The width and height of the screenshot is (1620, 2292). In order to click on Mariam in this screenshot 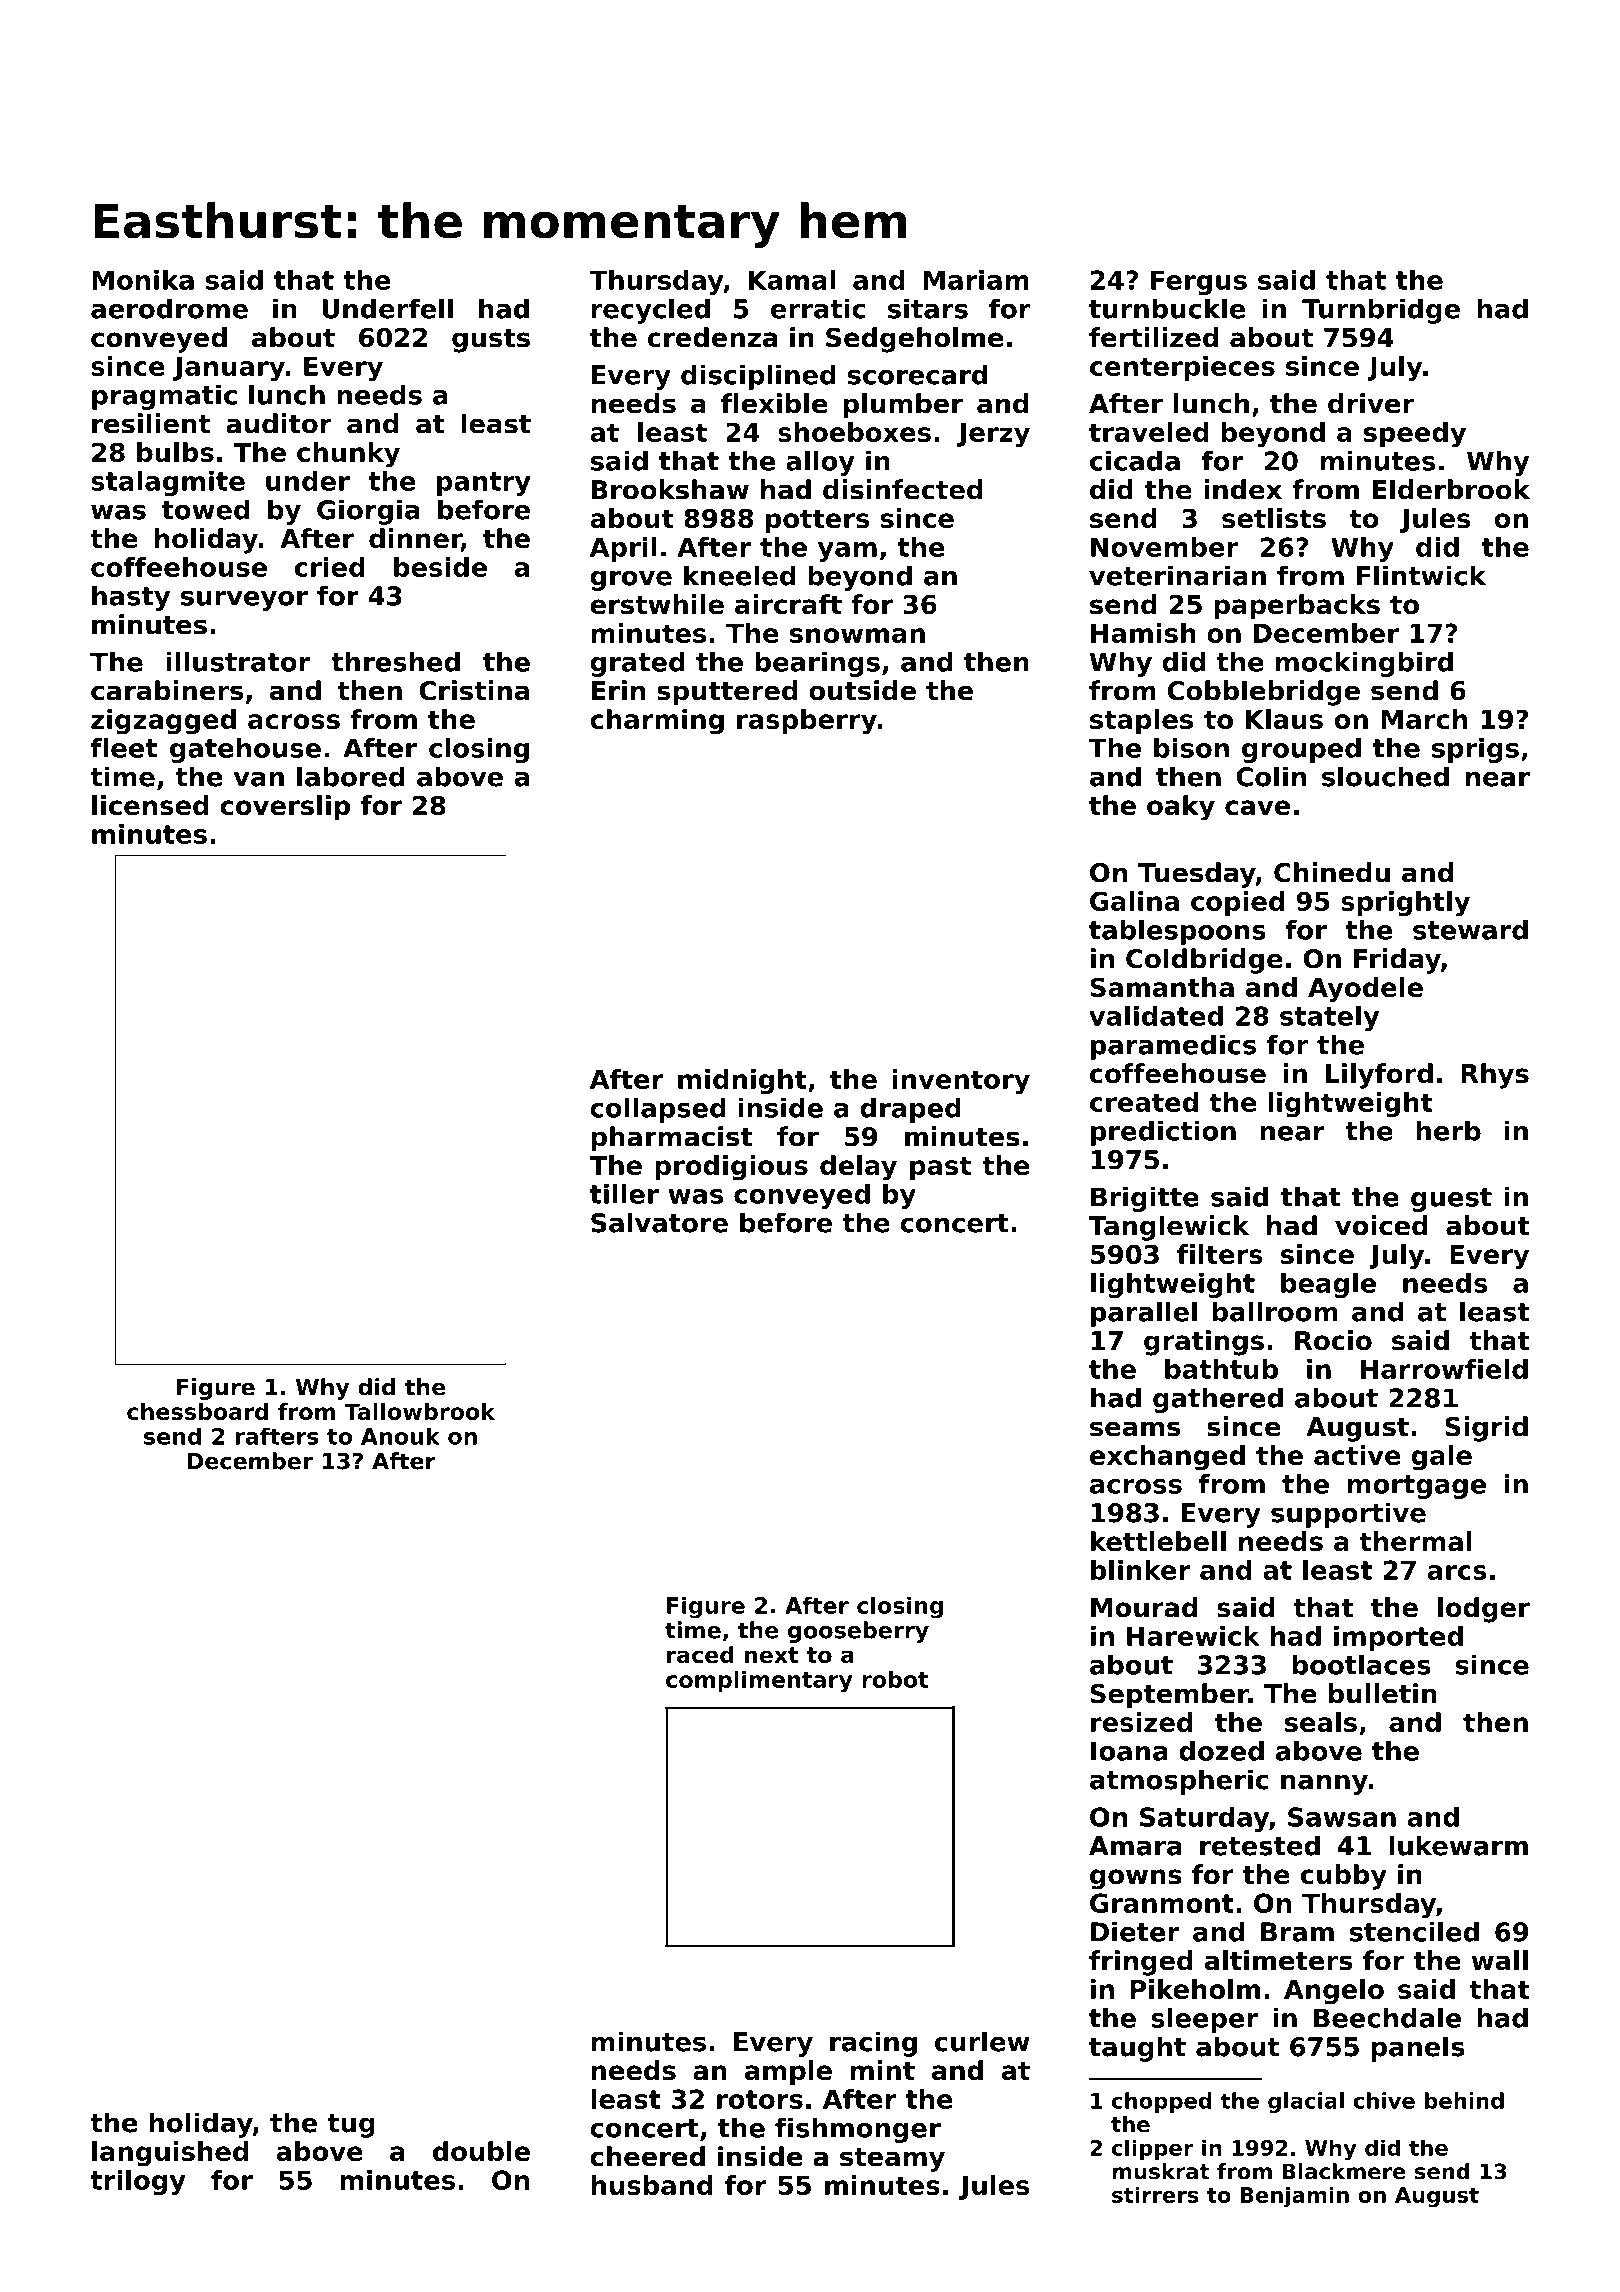, I will do `click(976, 280)`.
